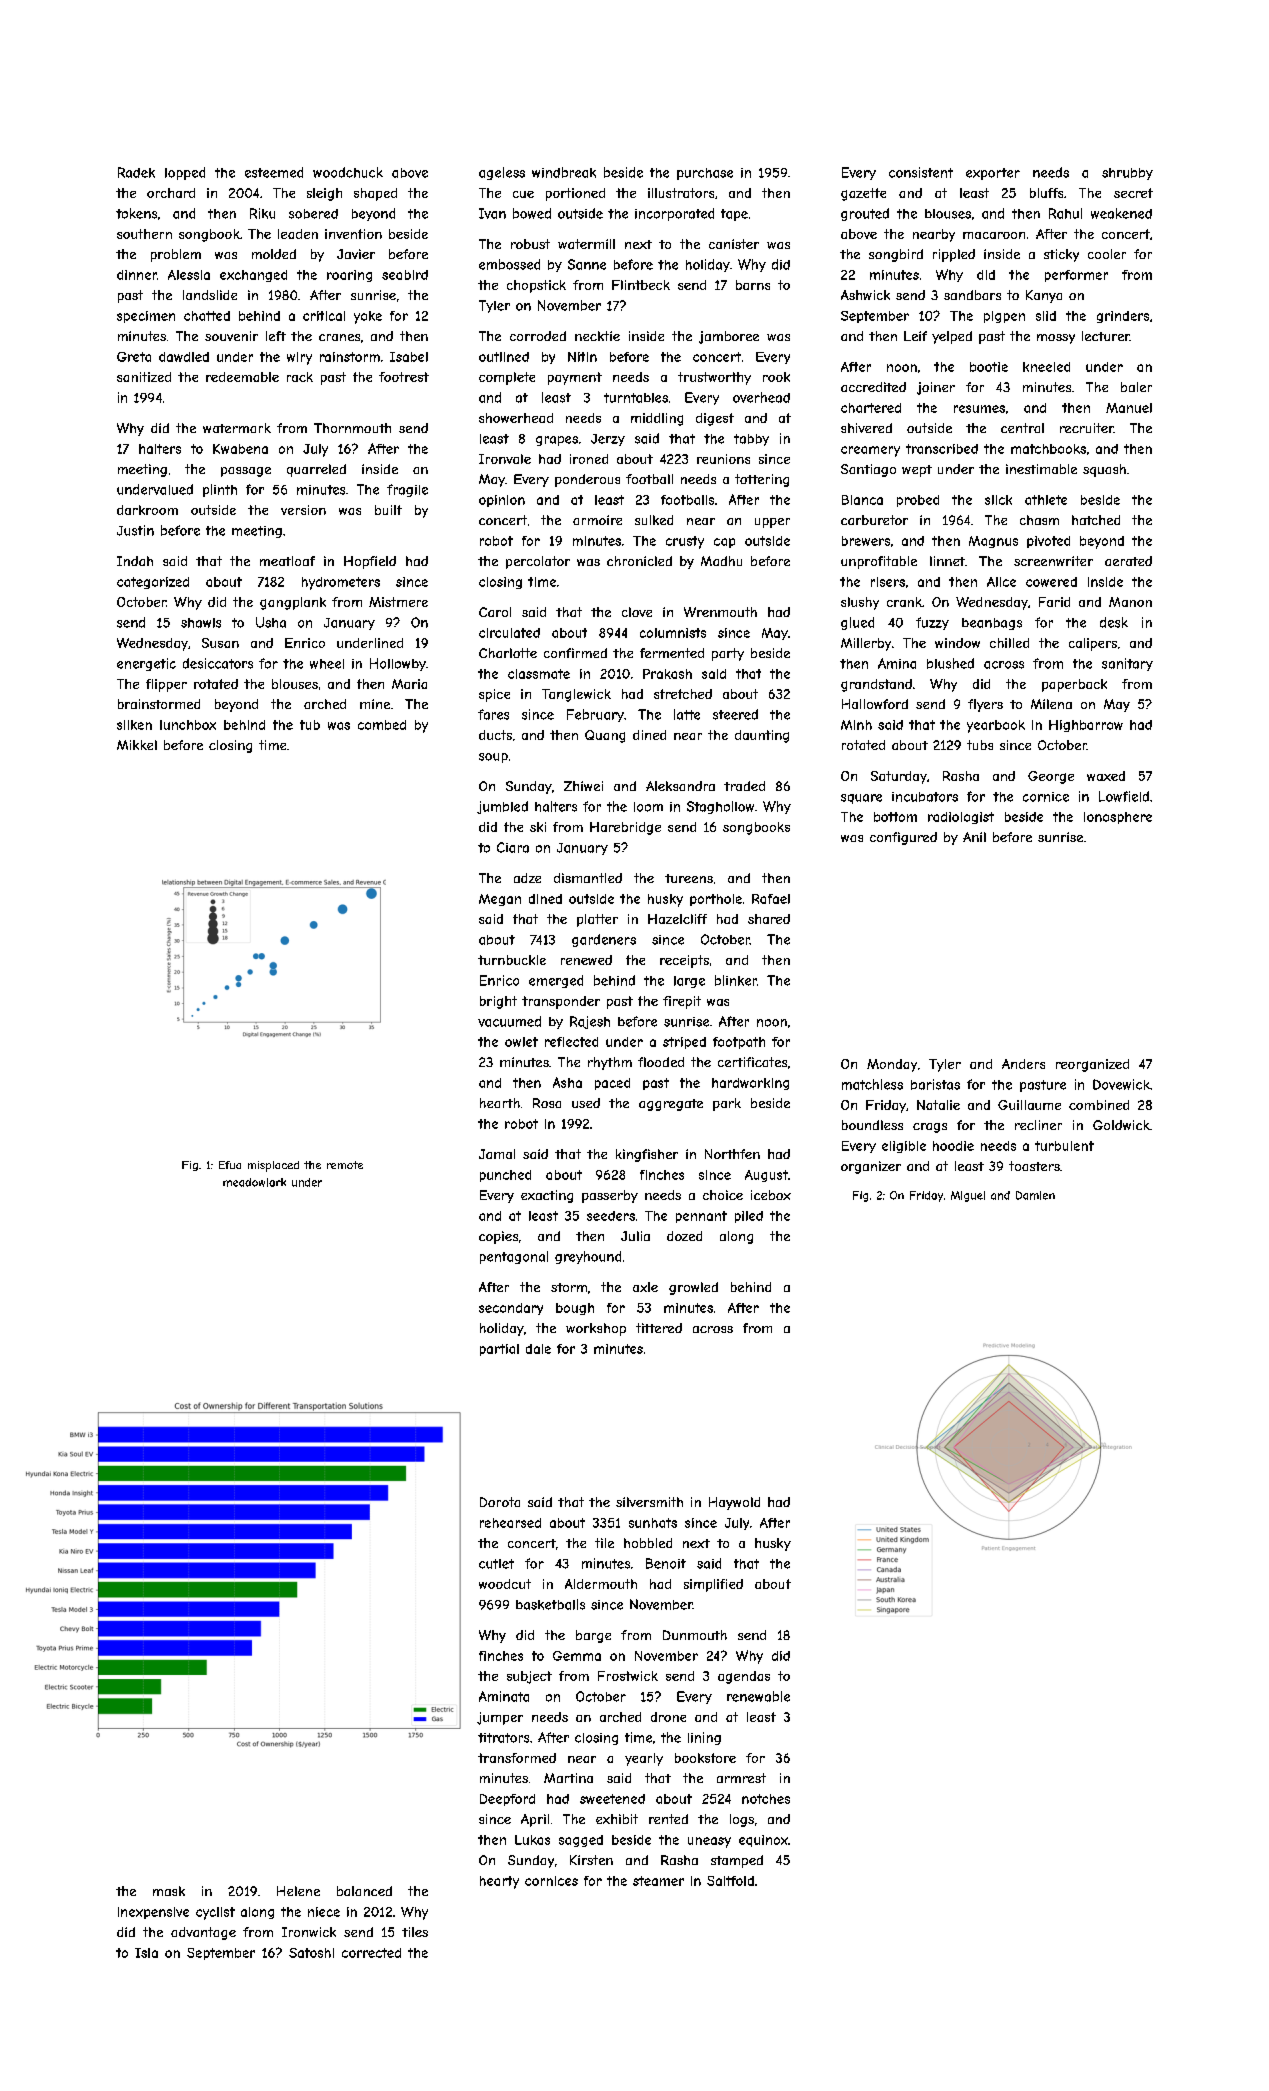 This document has width=1269, height=2091. Describe the element at coordinates (496, 1564) in the document. I see `cutlet` at that location.
